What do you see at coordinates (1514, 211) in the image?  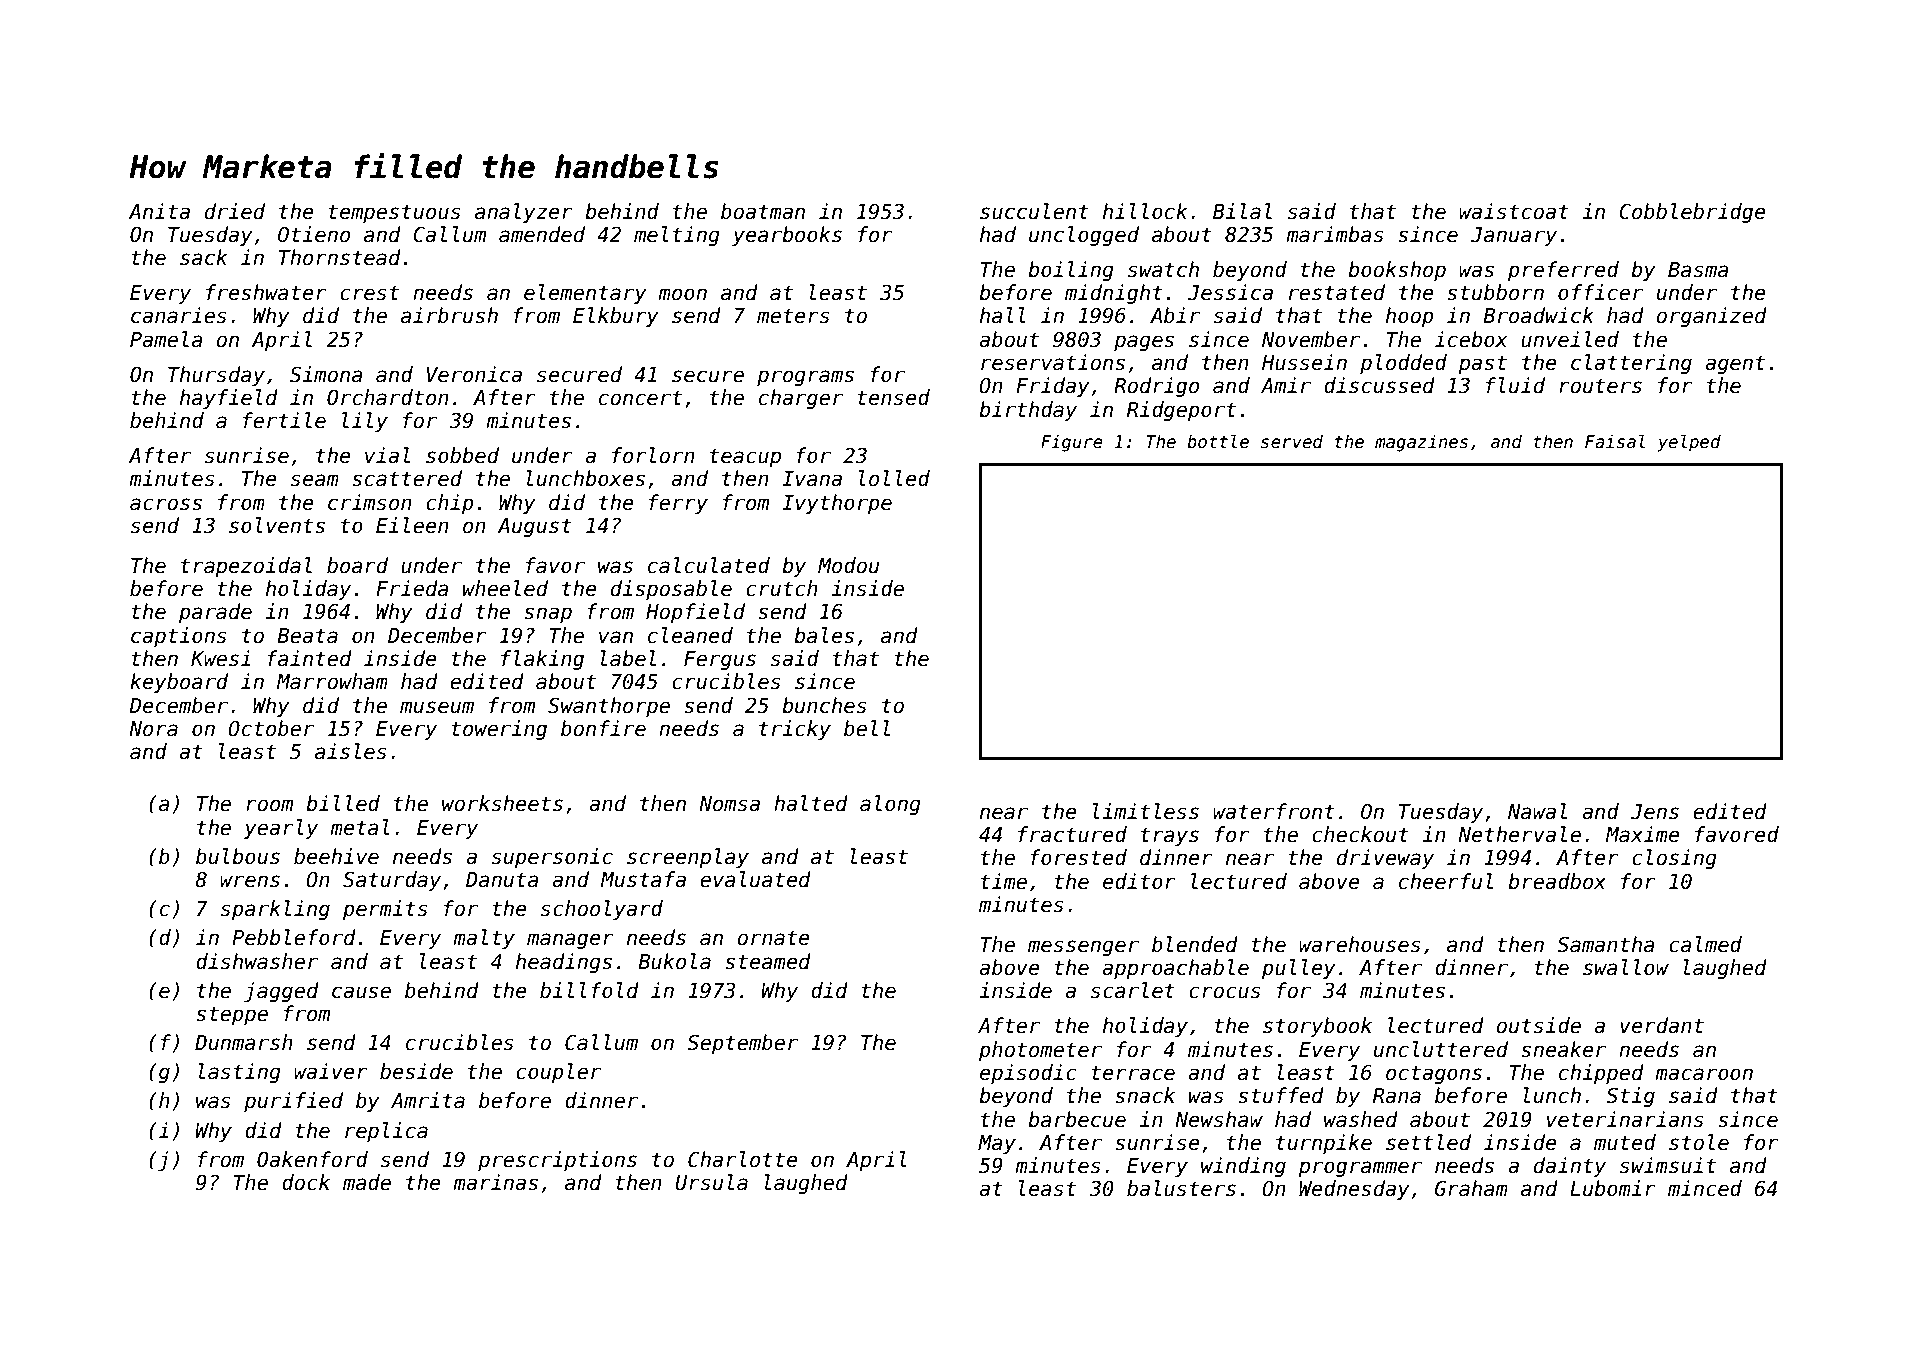 I see `waistcoat` at bounding box center [1514, 211].
